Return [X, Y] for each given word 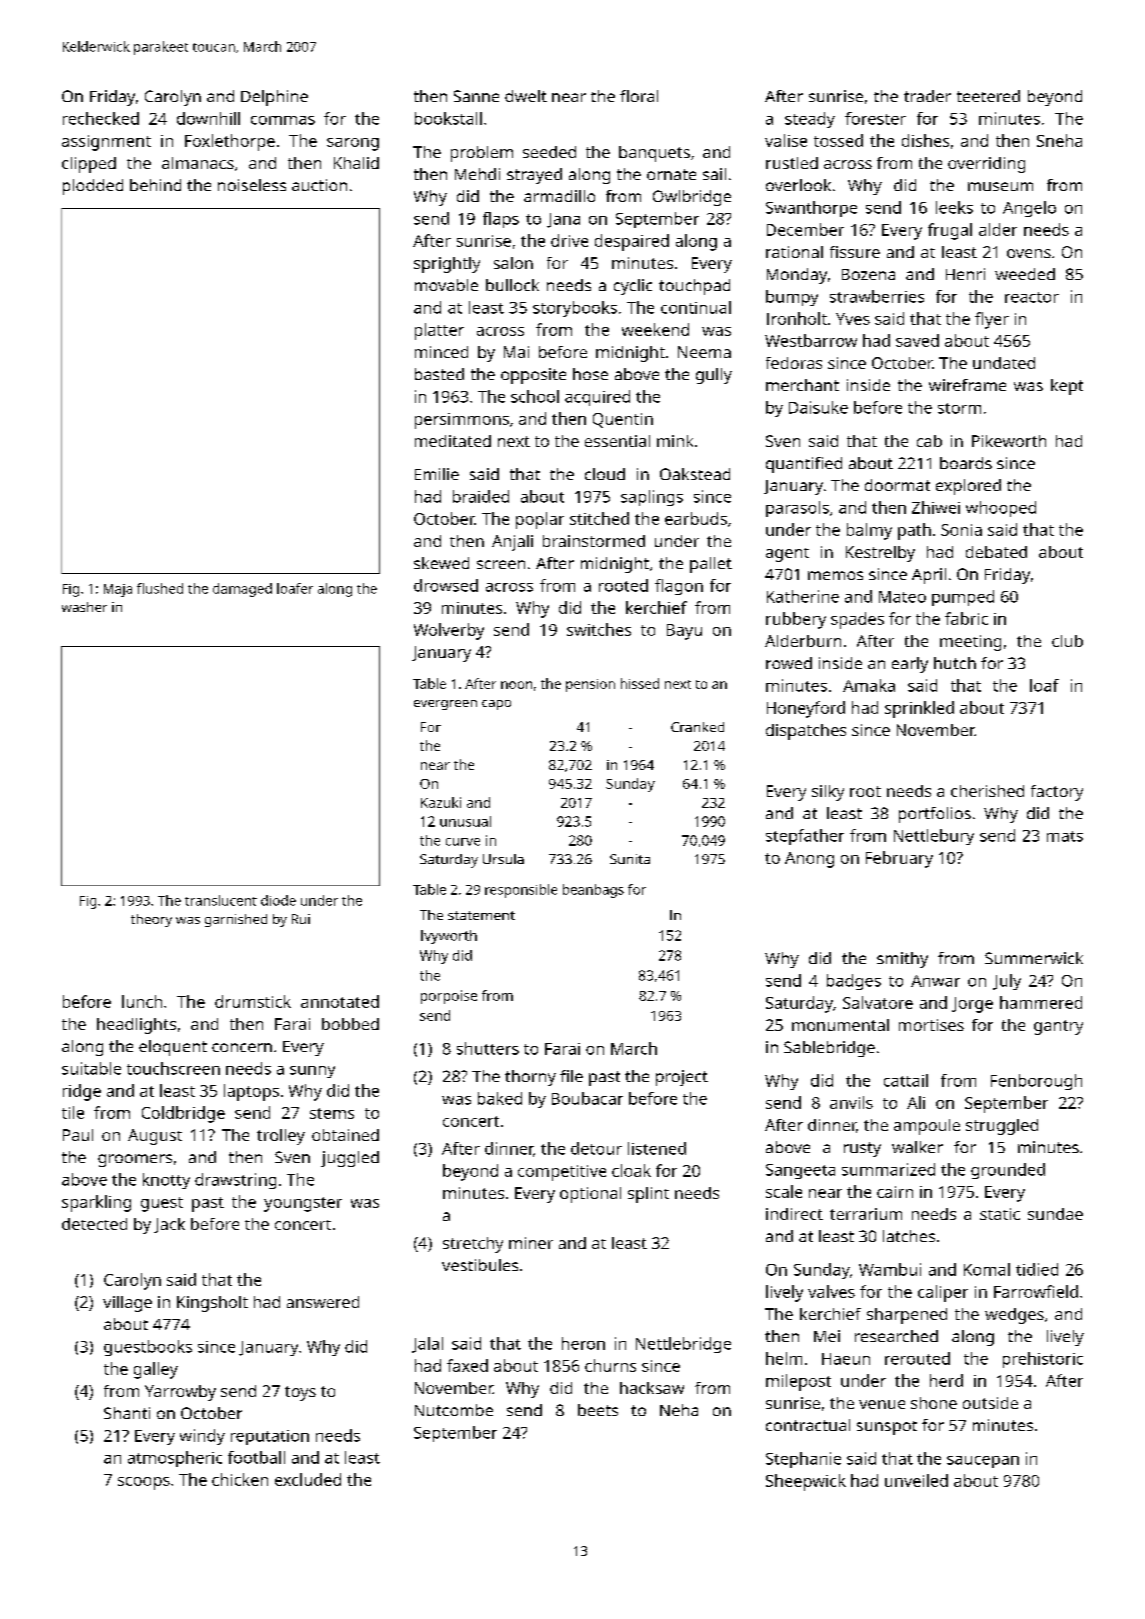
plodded [93, 187]
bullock [512, 285]
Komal [987, 1269]
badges [854, 982]
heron [583, 1343]
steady [810, 120]
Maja [118, 590]
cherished [987, 791]
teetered [988, 96]
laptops [251, 1092]
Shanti [127, 1413]
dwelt [526, 96]
